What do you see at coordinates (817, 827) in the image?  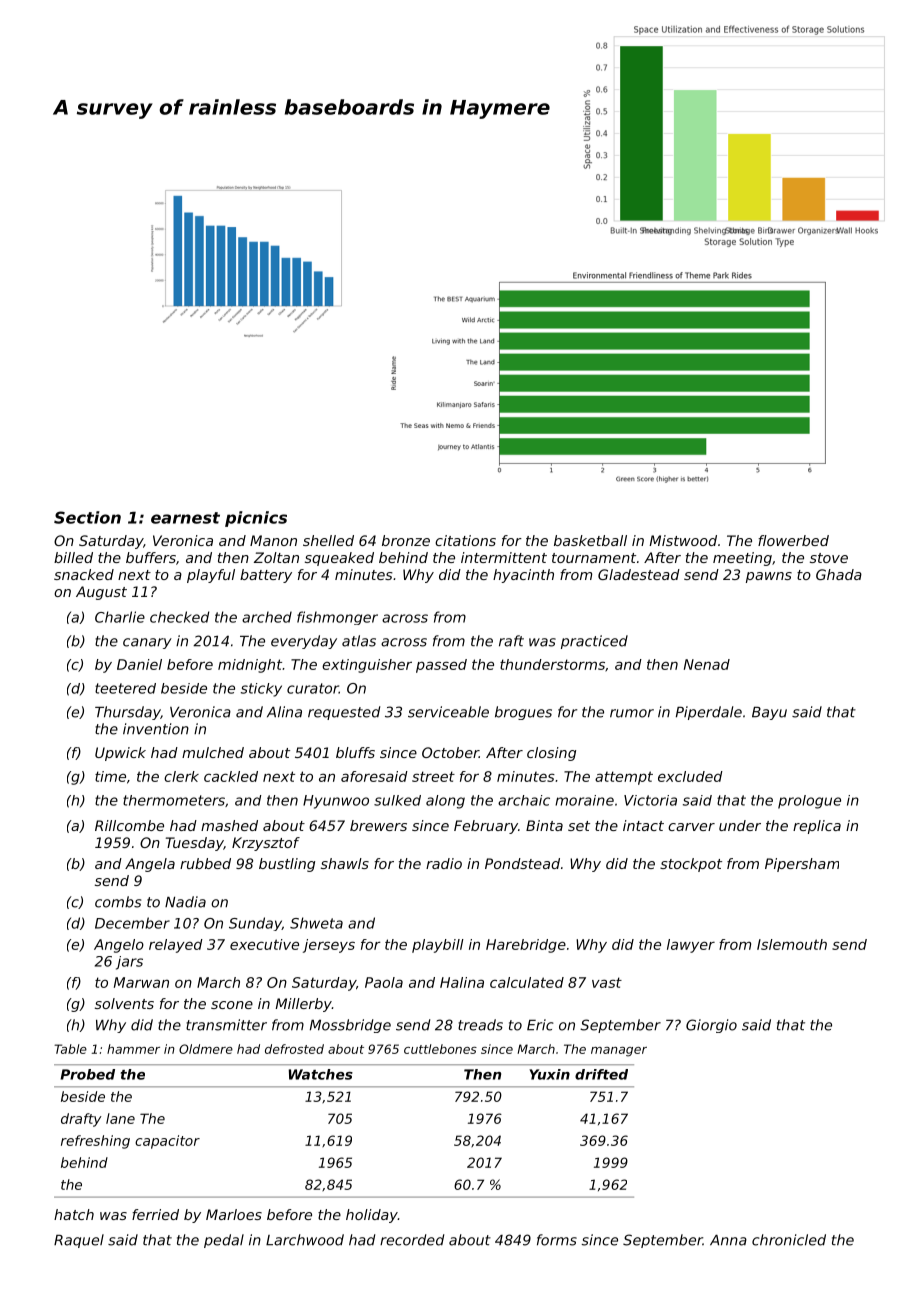 I see `replica` at bounding box center [817, 827].
